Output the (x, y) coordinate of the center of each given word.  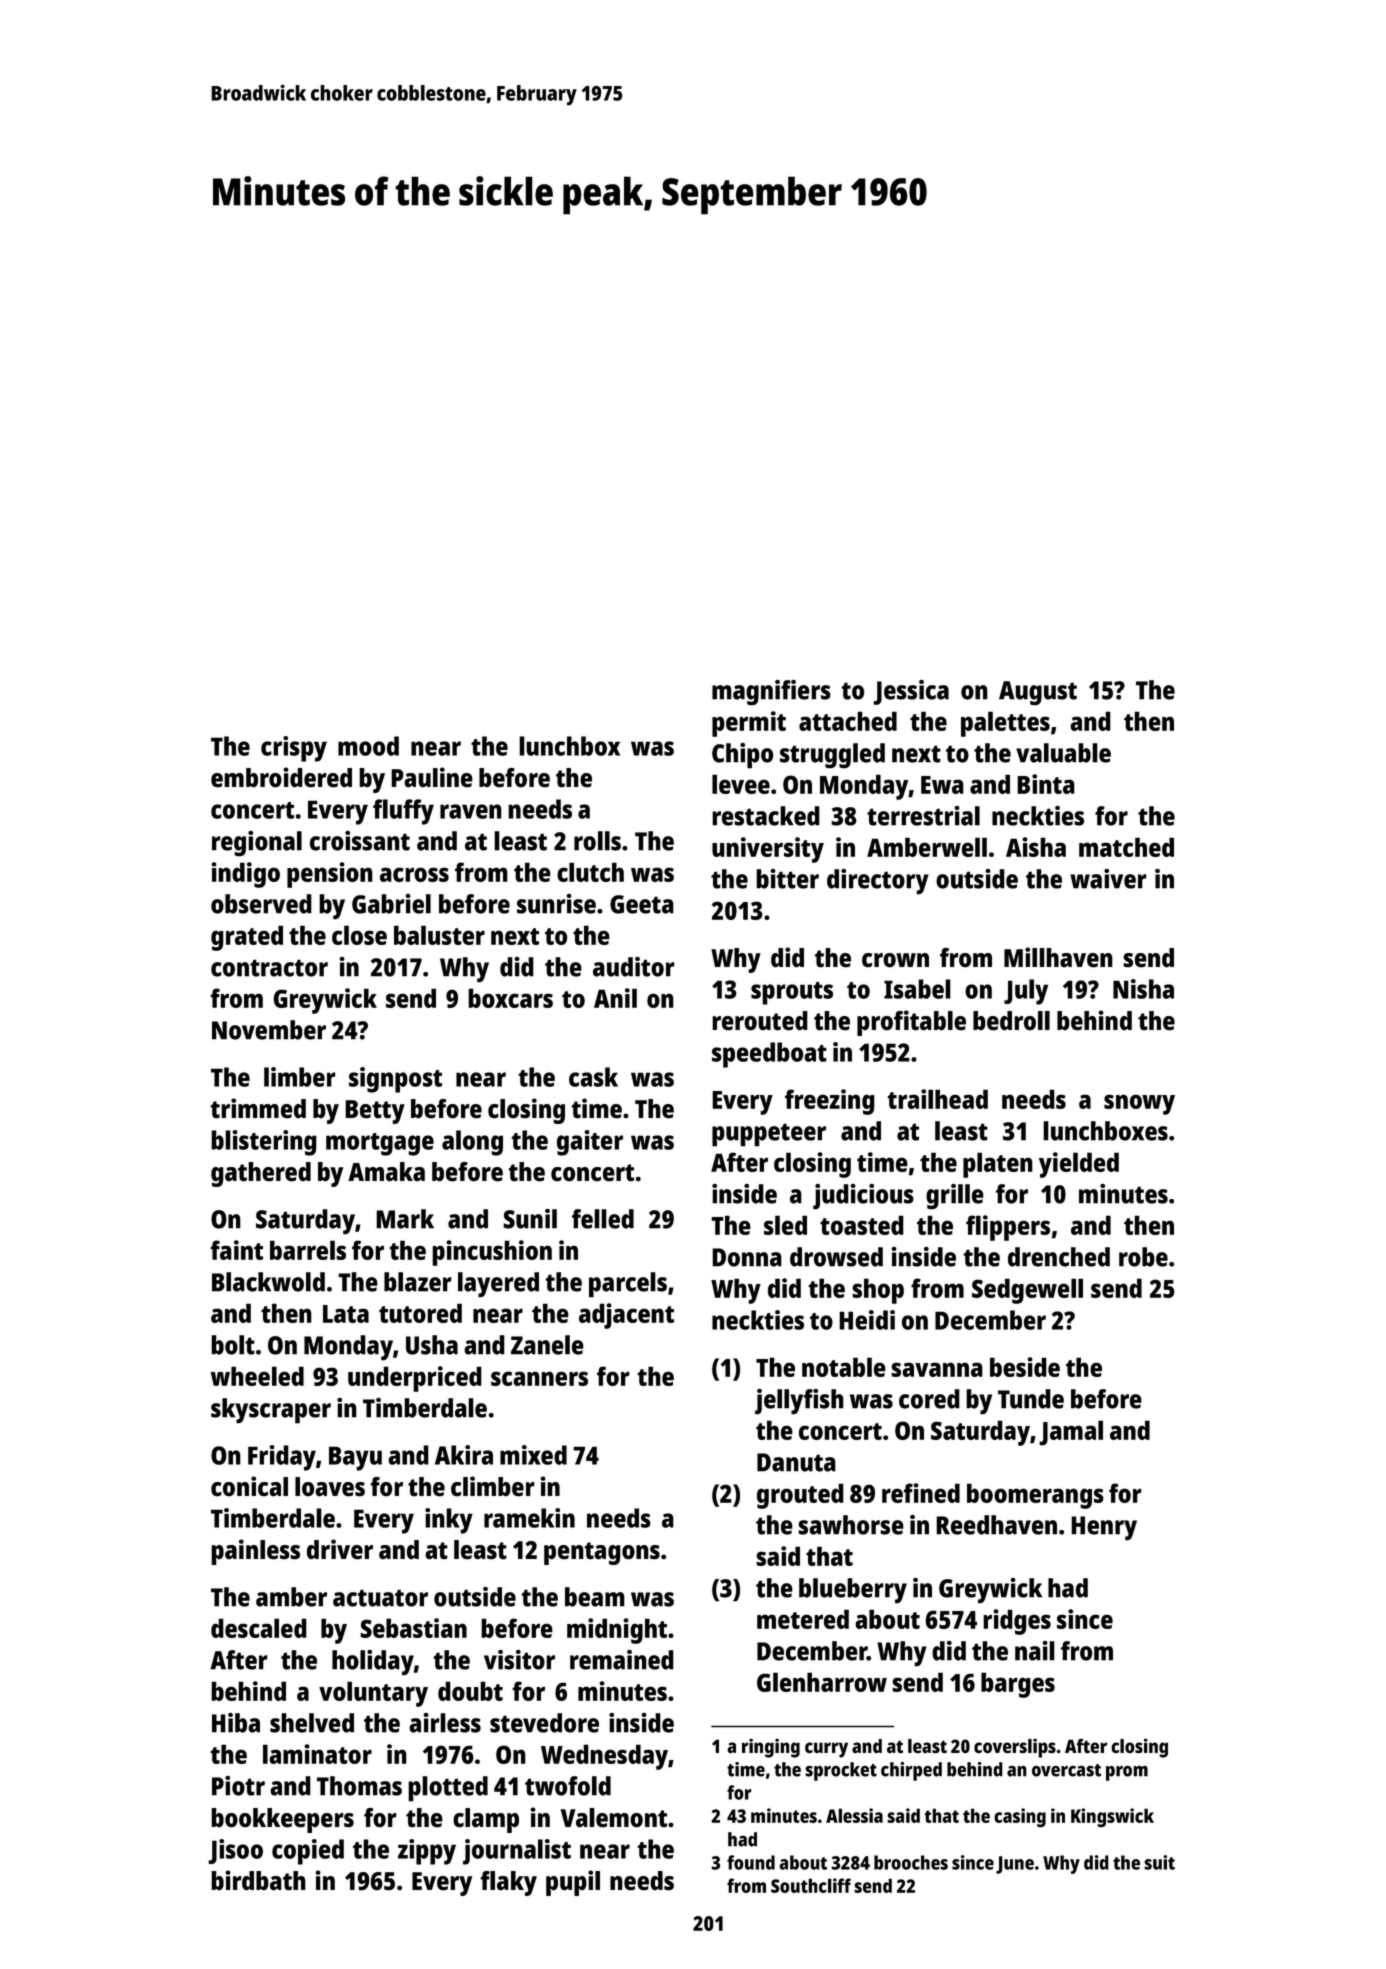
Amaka (386, 1172)
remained (622, 1660)
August (1038, 693)
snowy (1139, 1104)
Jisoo (235, 1851)
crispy (294, 749)
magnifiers (771, 693)
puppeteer (769, 1135)
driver (340, 1549)
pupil (573, 1883)
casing (1020, 1818)
